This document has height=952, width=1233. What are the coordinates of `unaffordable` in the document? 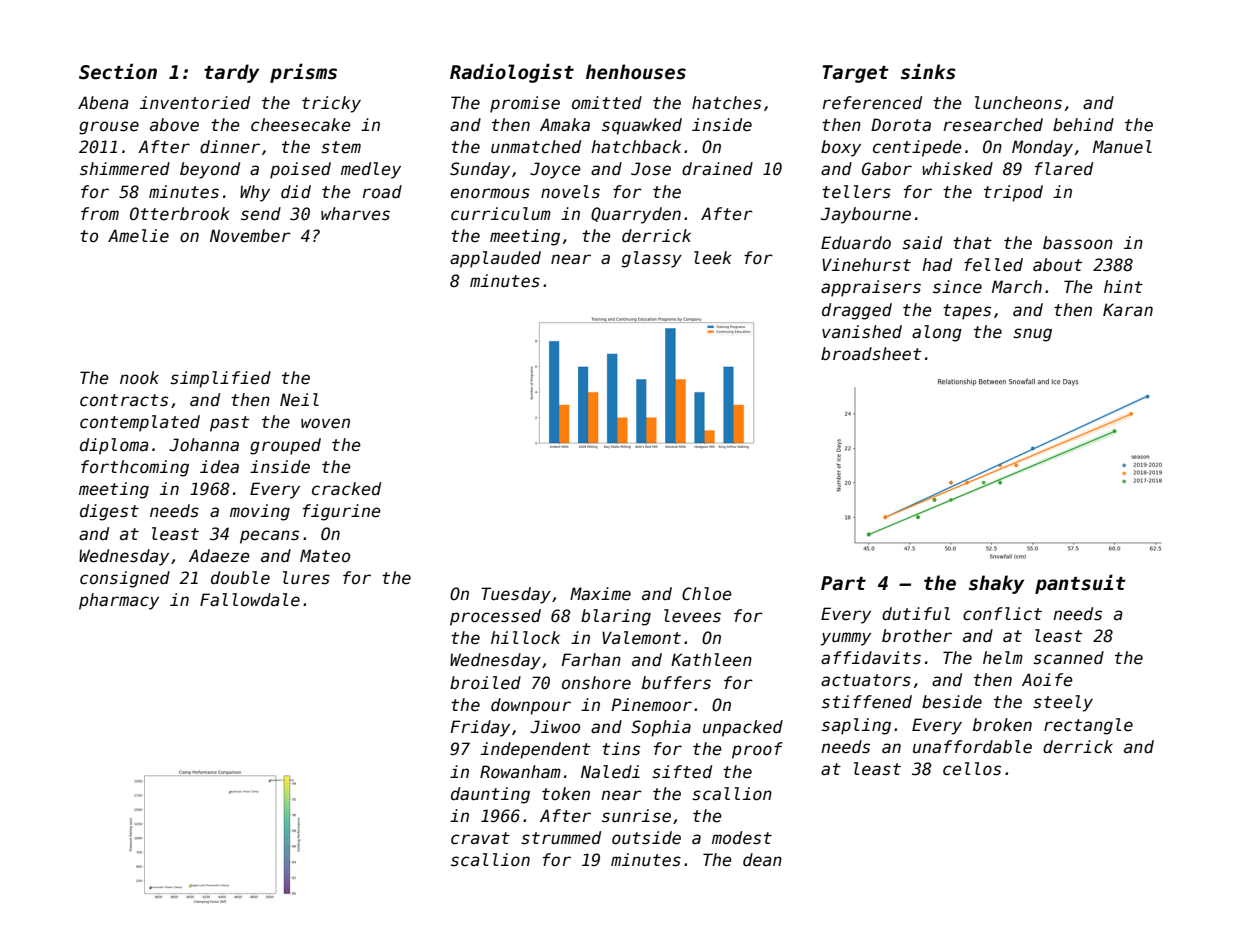 It's located at (972, 747).
